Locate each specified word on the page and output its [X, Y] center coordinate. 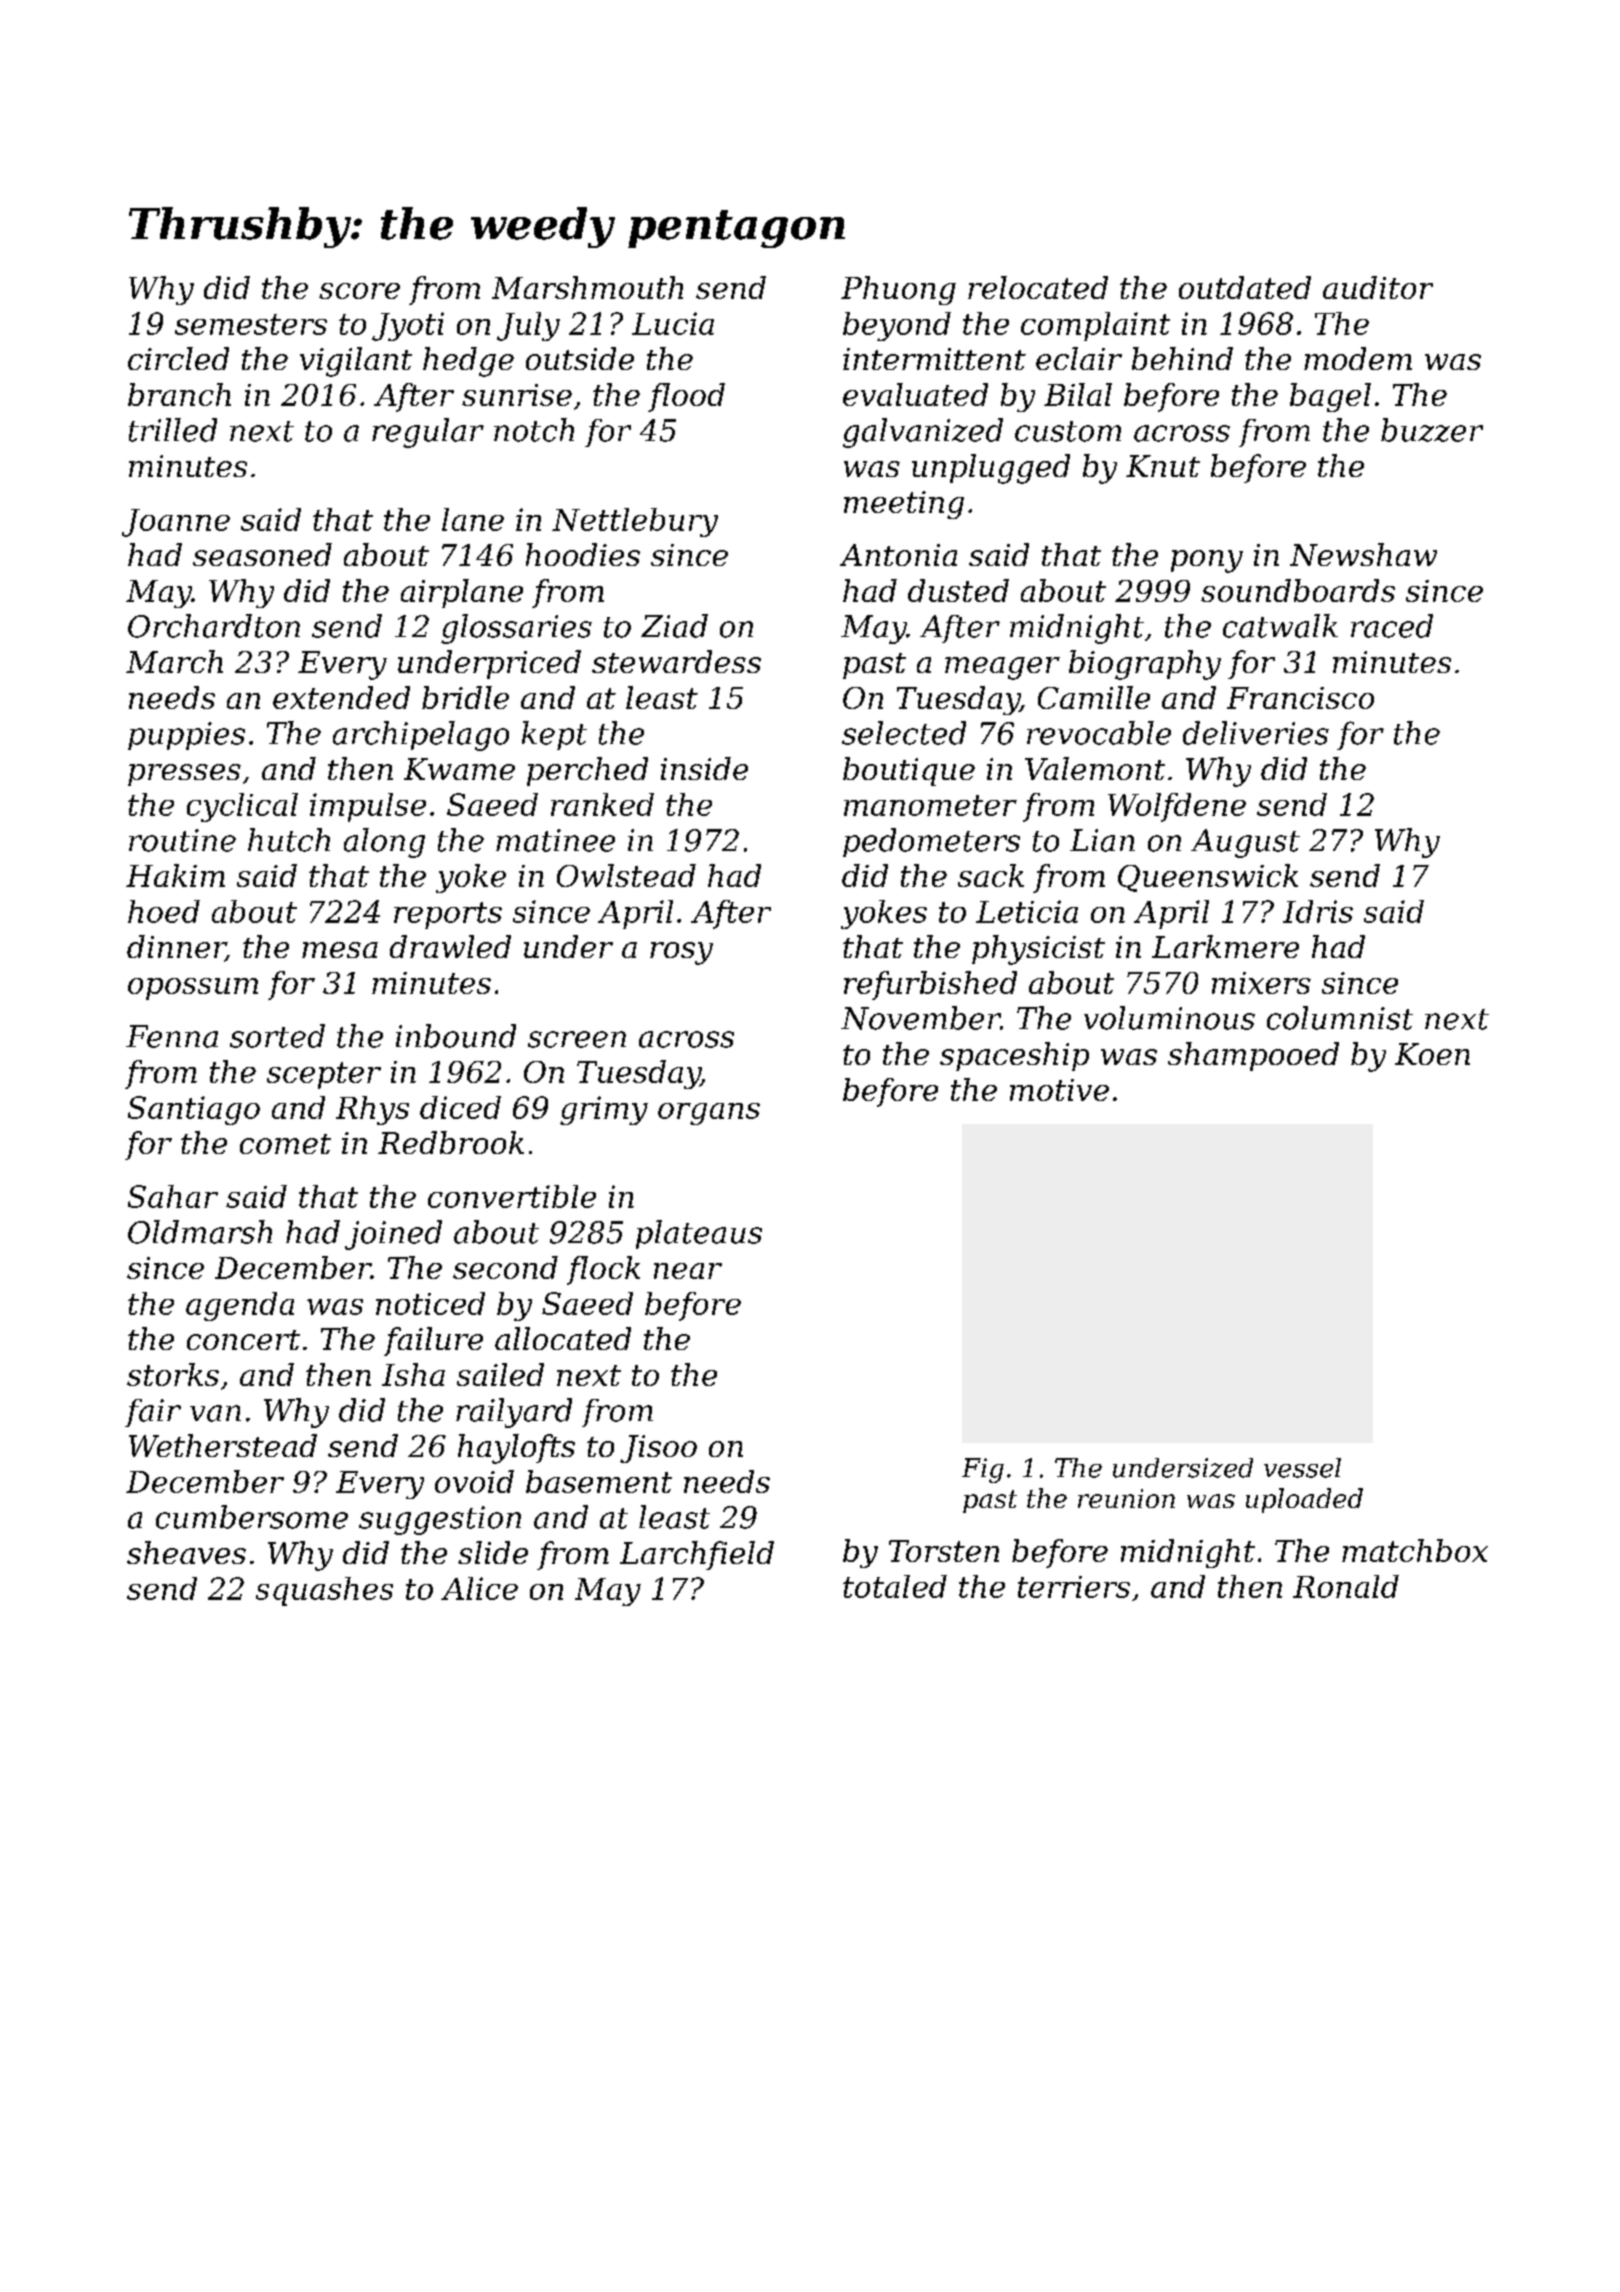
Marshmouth [587, 287]
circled [178, 358]
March [174, 661]
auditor [1378, 287]
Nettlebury [635, 522]
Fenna [172, 1036]
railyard [514, 1413]
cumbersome [252, 1517]
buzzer [1432, 430]
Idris [1318, 911]
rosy [681, 953]
